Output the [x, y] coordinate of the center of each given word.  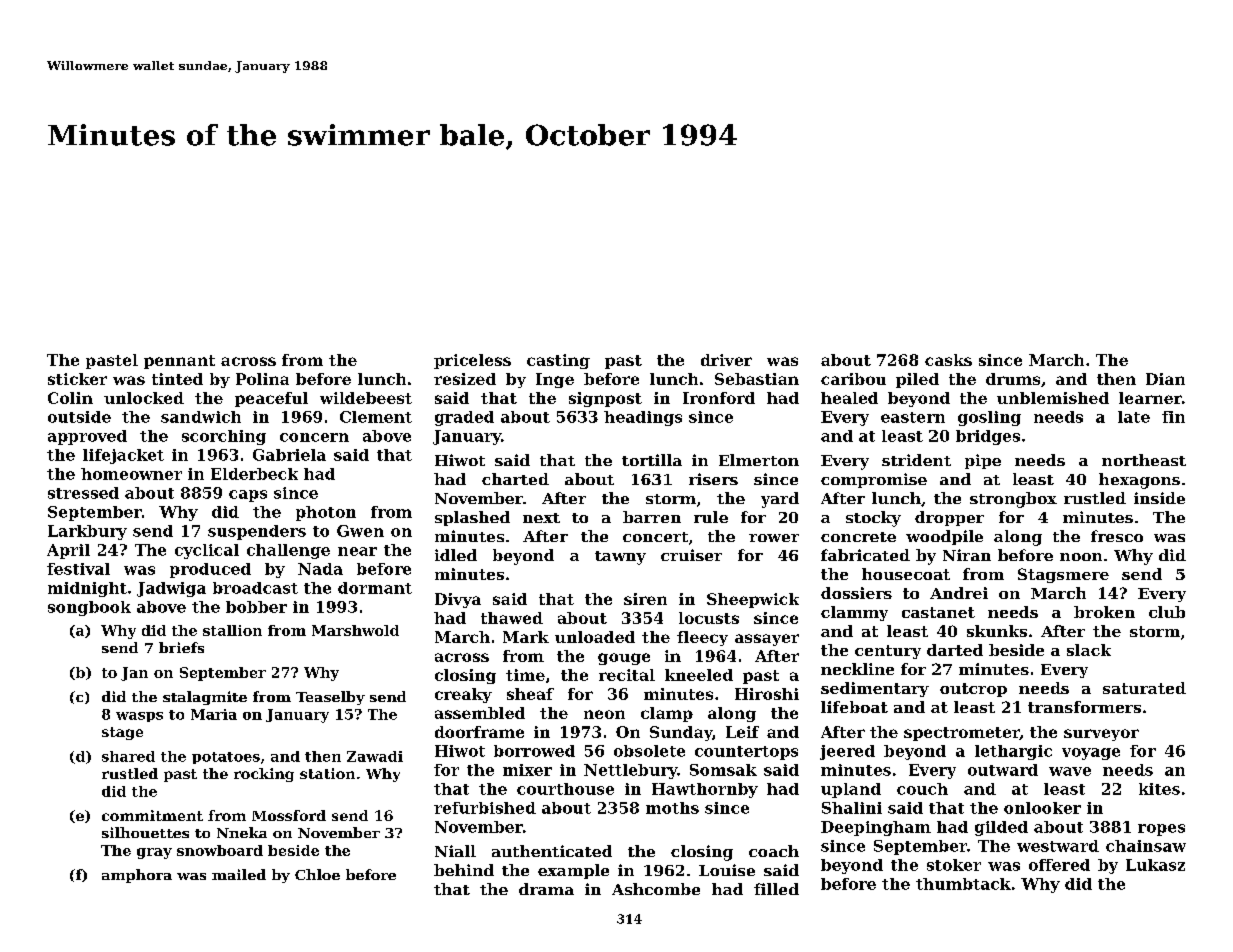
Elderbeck [254, 474]
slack [1089, 650]
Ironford [719, 398]
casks [948, 360]
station [327, 773]
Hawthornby [705, 790]
